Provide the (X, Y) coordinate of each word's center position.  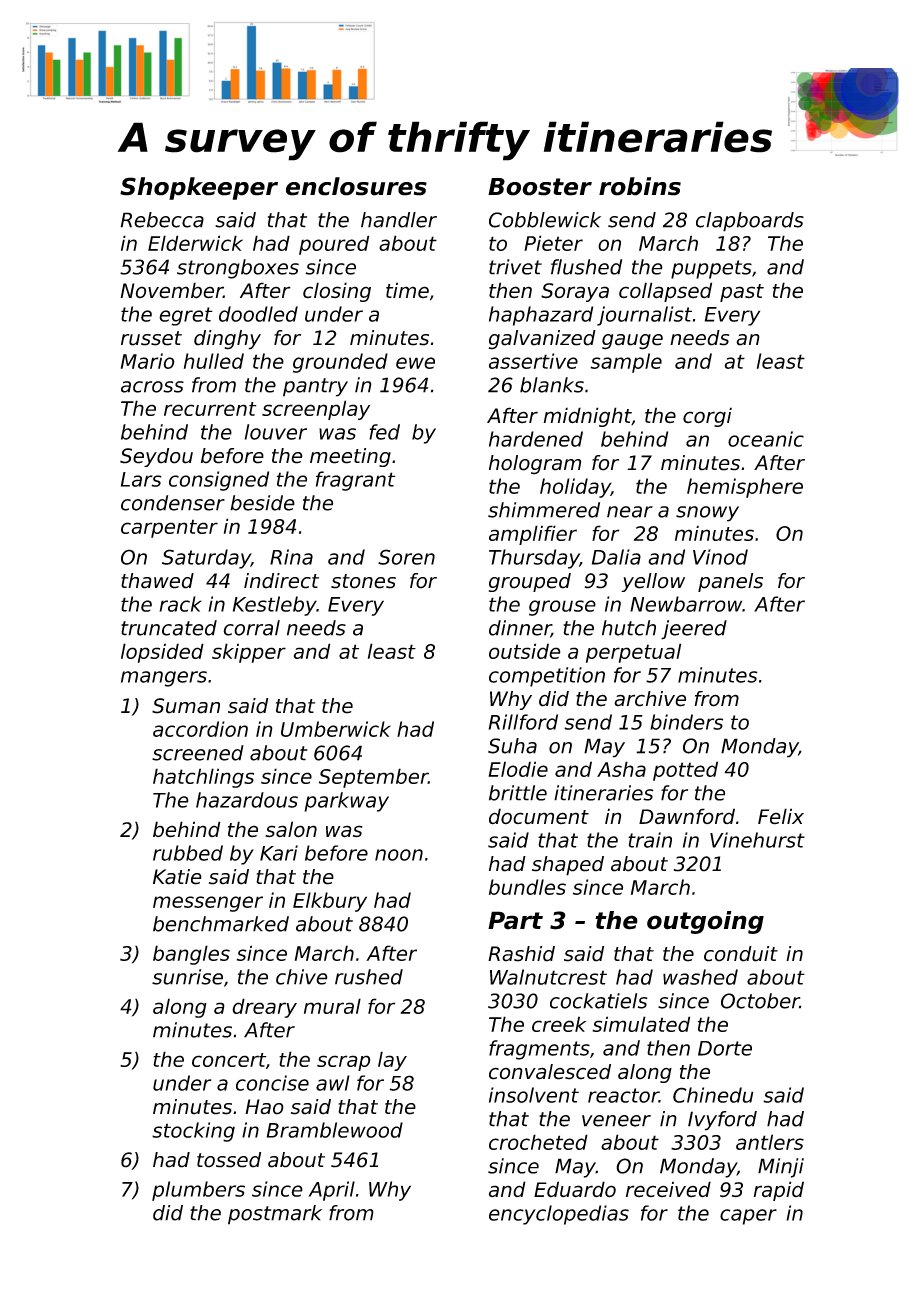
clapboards (750, 222)
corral (251, 628)
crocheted (538, 1142)
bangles (191, 955)
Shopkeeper (199, 188)
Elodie (518, 769)
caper (748, 1217)
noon (399, 855)
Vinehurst (757, 840)
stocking (193, 1132)
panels (730, 582)
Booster (540, 187)
